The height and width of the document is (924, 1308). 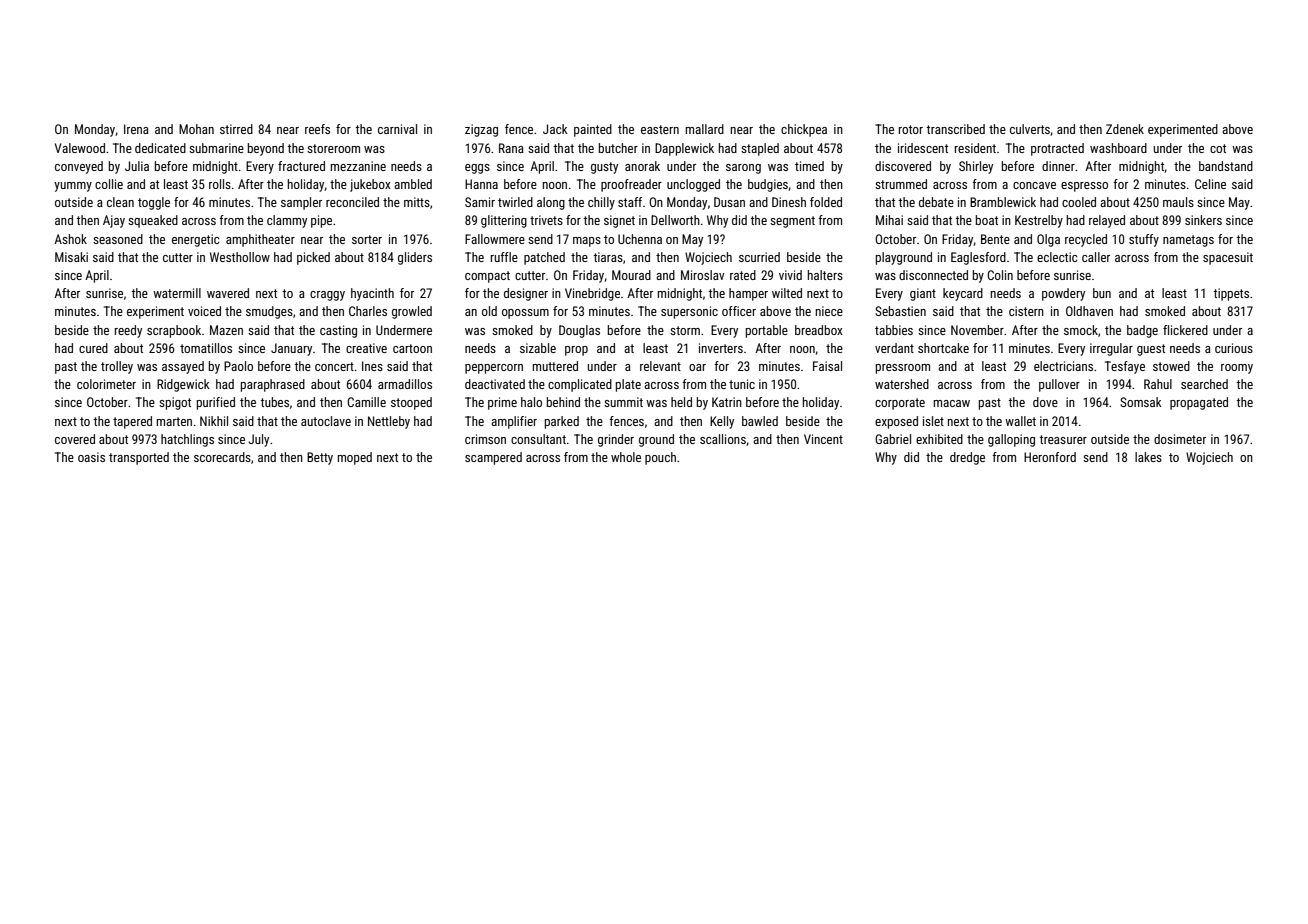 I want to click on pipe, so click(x=321, y=221).
